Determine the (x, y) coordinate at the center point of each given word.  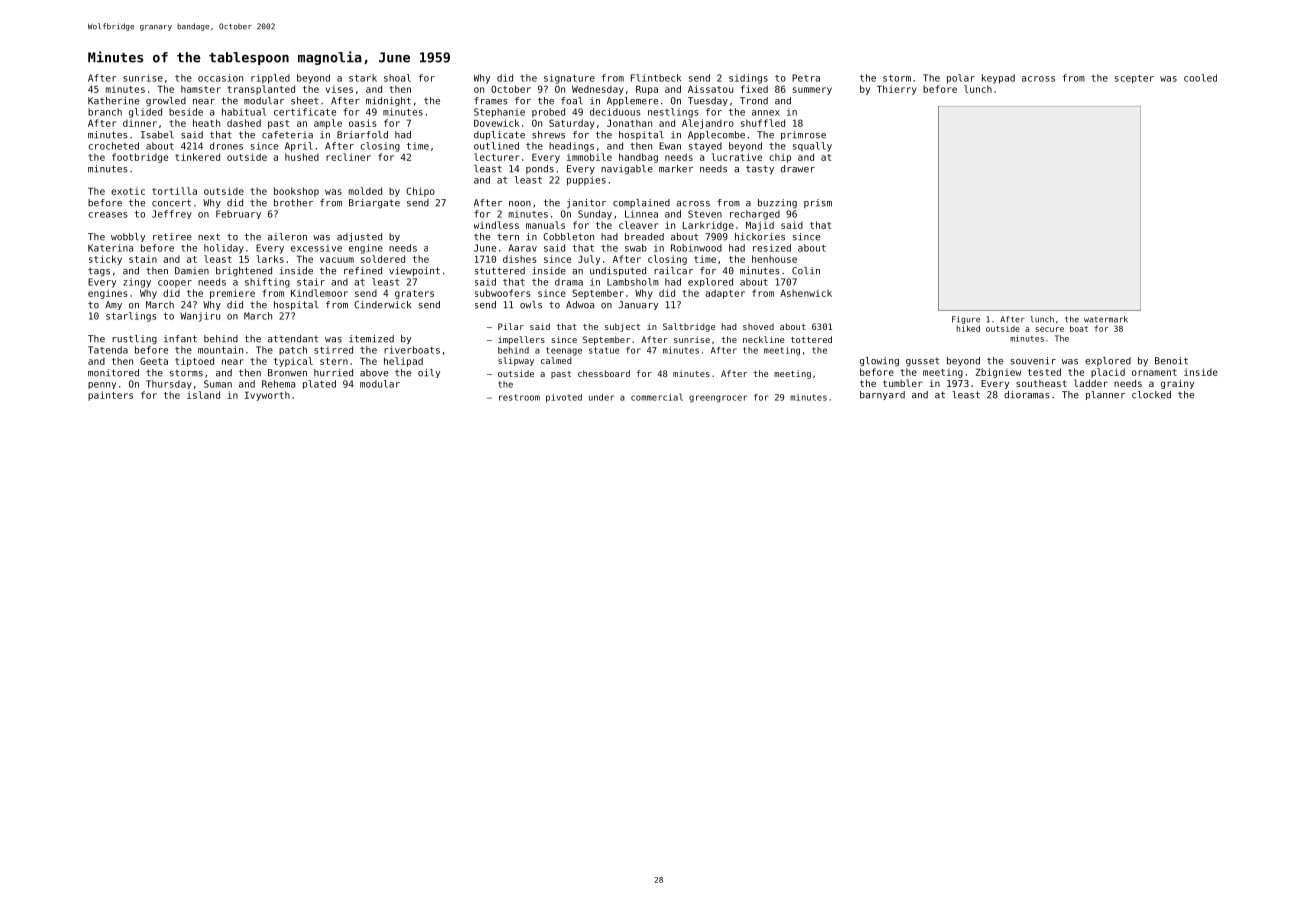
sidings (748, 79)
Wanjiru (200, 317)
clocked (1151, 395)
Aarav (522, 248)
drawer (798, 169)
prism (818, 203)
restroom (519, 397)
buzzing (777, 204)
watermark (1106, 319)
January (638, 305)
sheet (304, 101)
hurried (333, 373)
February (238, 214)
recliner (348, 157)
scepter (1134, 79)
